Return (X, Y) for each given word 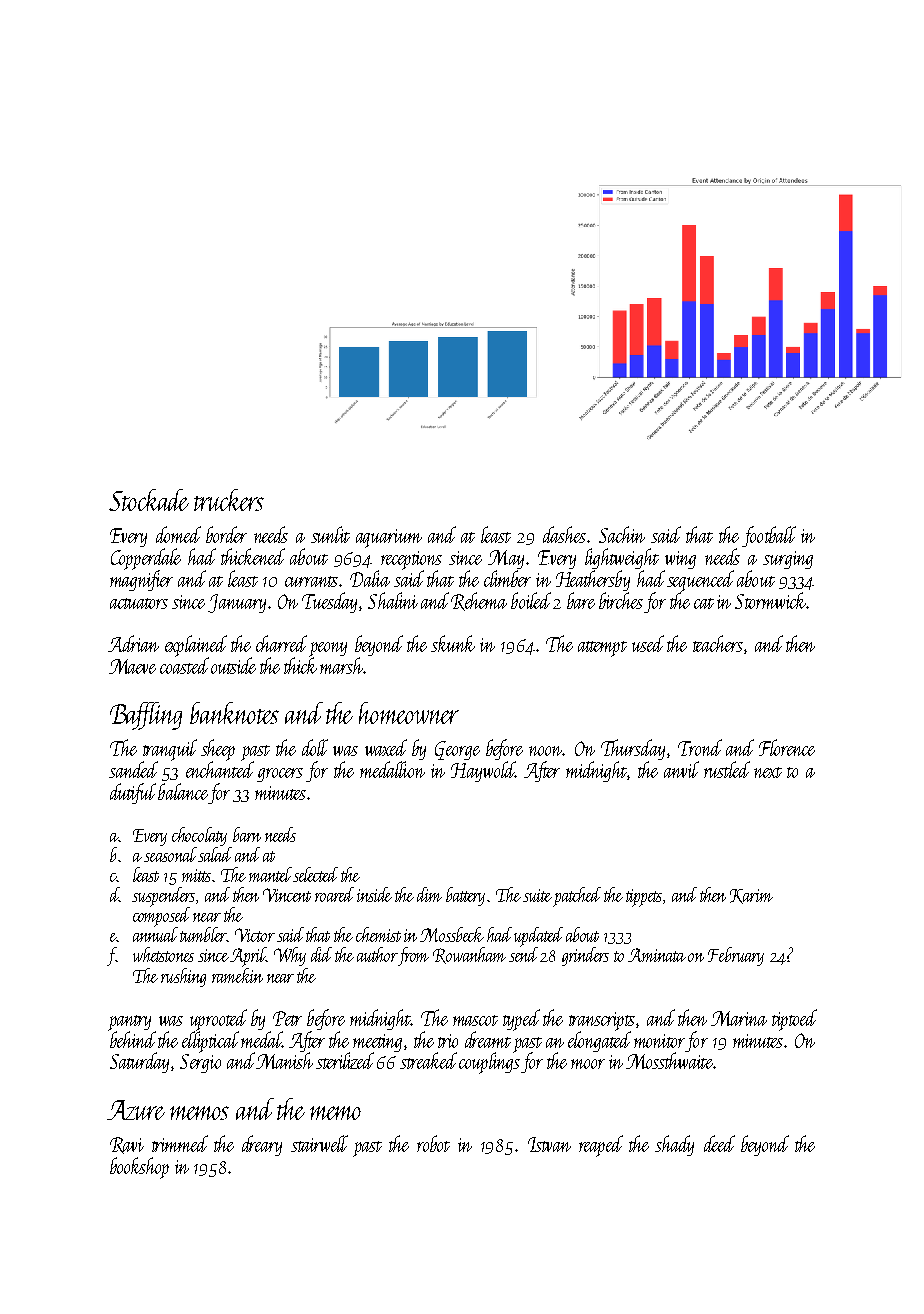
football (769, 536)
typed (521, 1020)
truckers (229, 500)
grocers (280, 775)
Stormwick (770, 600)
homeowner (409, 713)
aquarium (389, 538)
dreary (262, 1145)
